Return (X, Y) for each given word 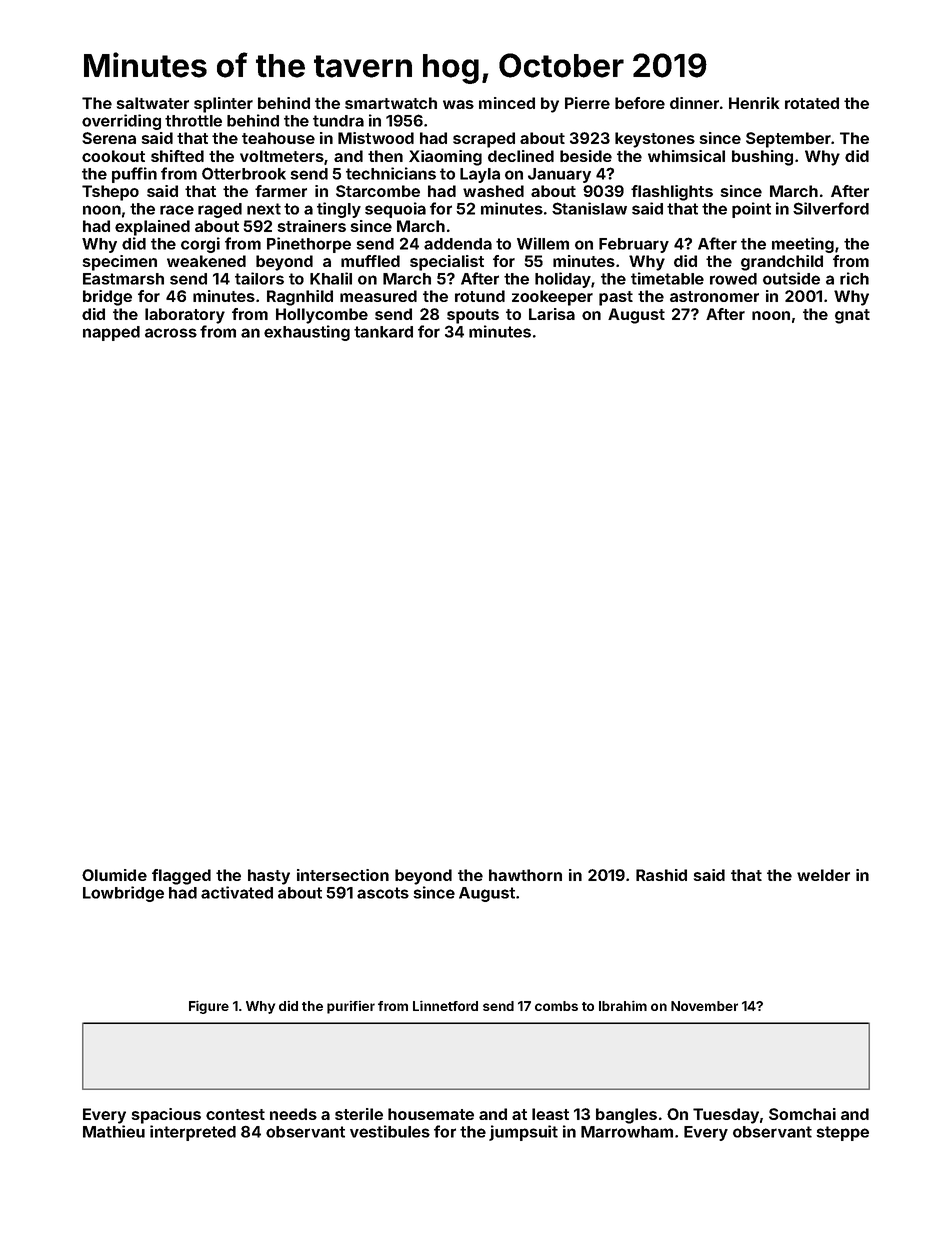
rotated (812, 103)
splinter (223, 105)
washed (493, 191)
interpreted (193, 1133)
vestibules (390, 1131)
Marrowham (627, 1132)
